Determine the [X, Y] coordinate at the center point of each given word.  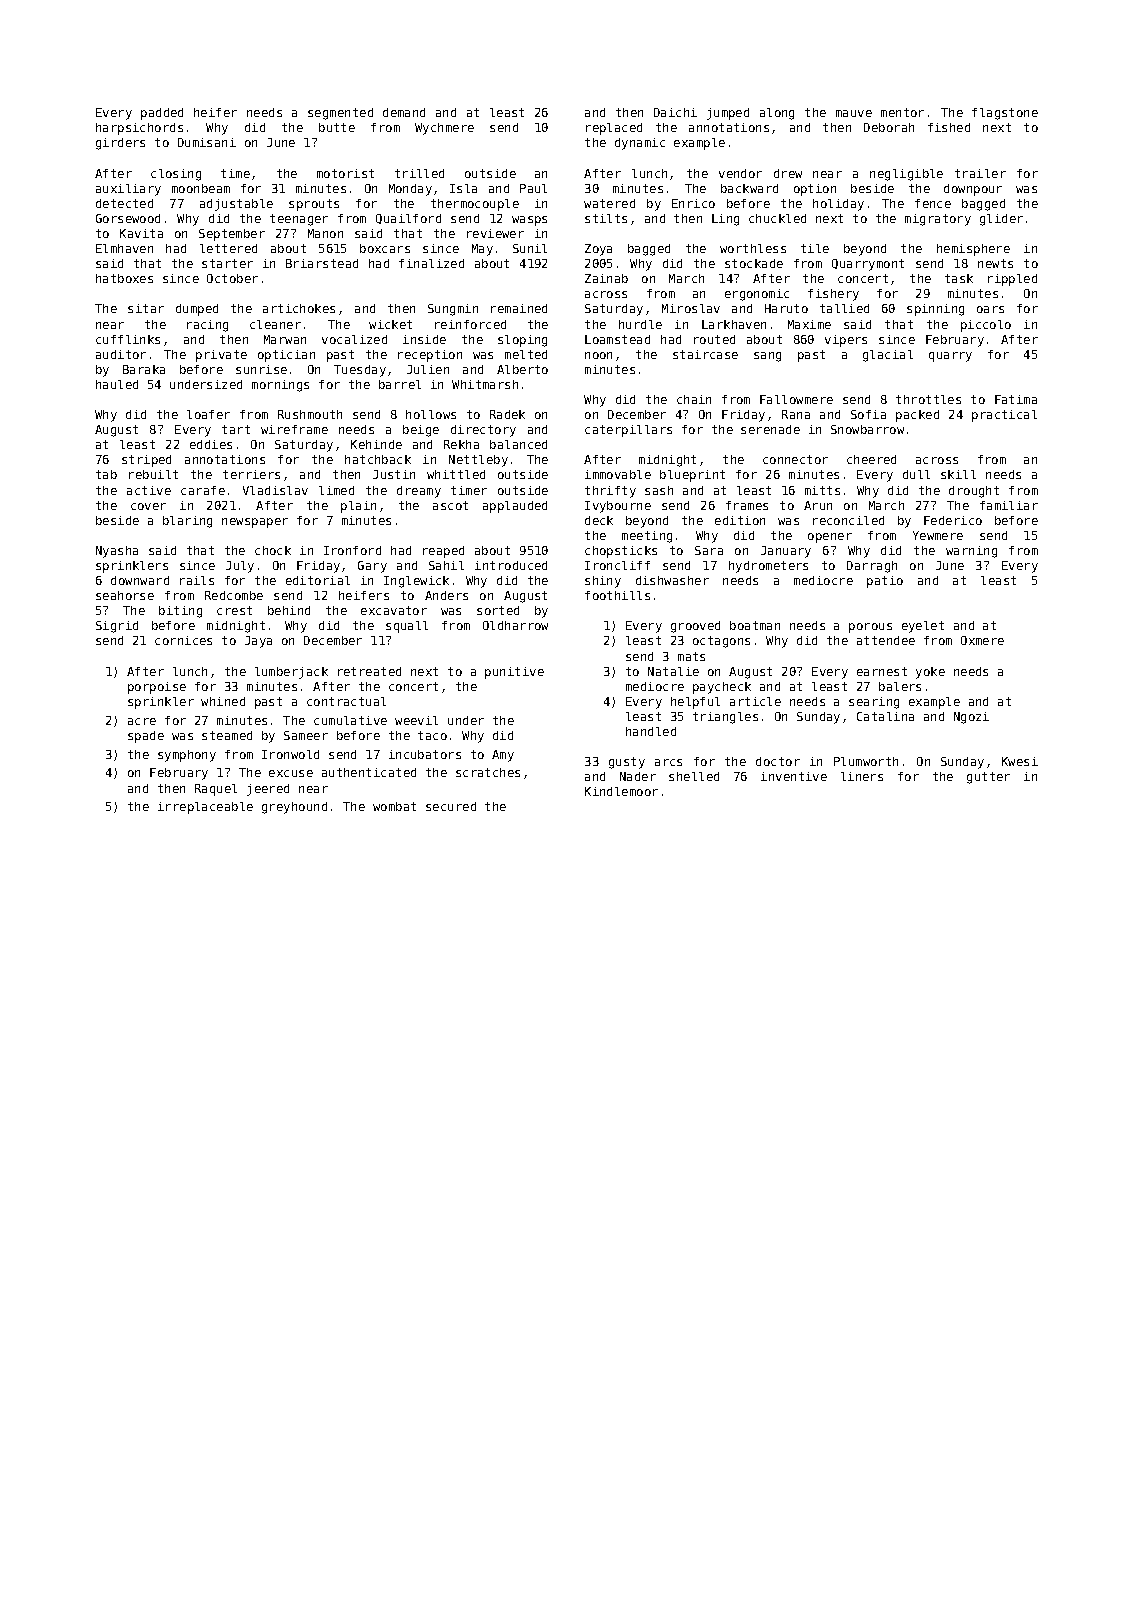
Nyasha [117, 552]
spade [146, 737]
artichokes [299, 308]
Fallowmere [796, 399]
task [959, 278]
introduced [511, 565]
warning [971, 552]
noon [598, 355]
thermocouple [475, 205]
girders [120, 144]
